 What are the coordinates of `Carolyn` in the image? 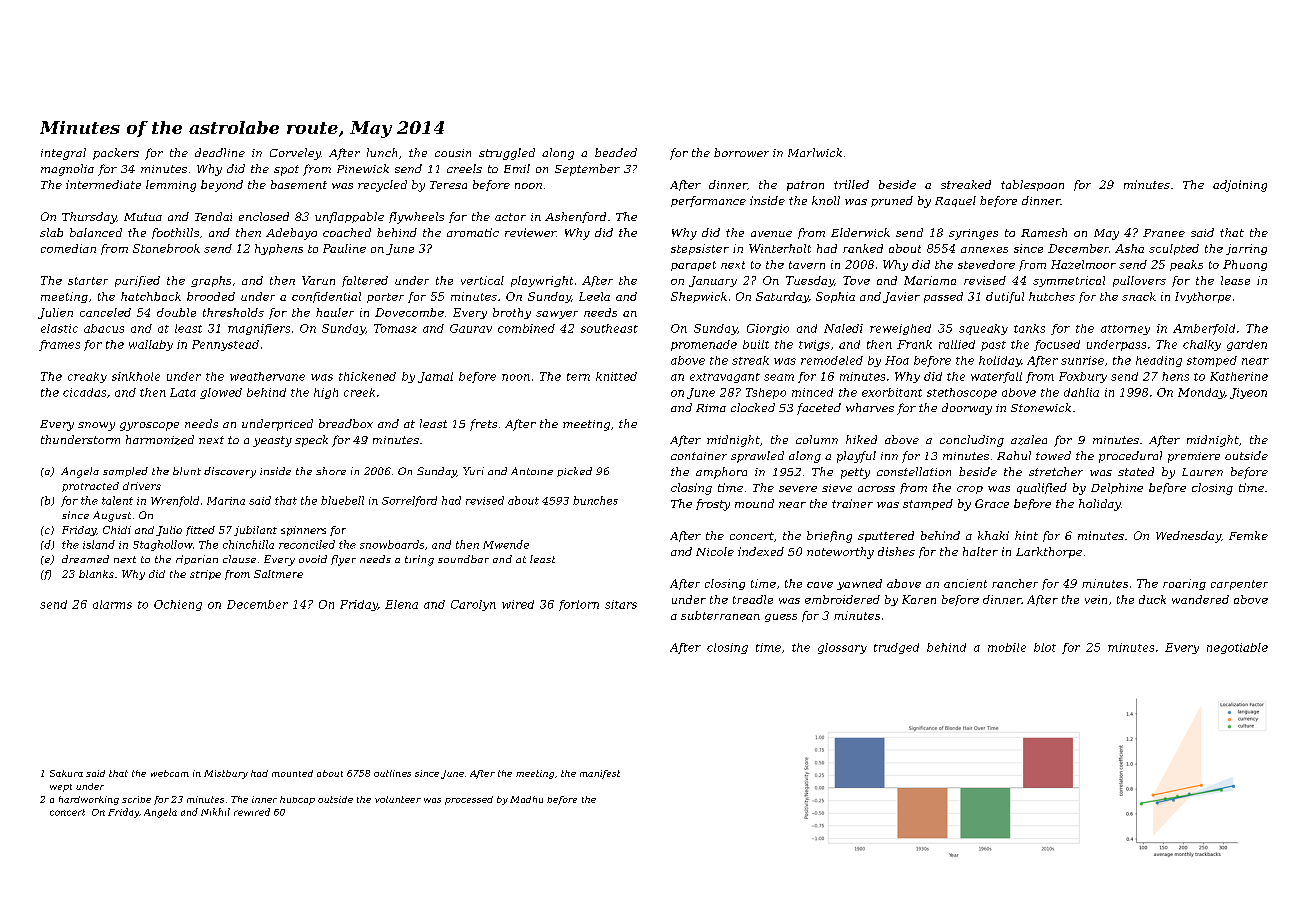 It's located at (473, 605).
